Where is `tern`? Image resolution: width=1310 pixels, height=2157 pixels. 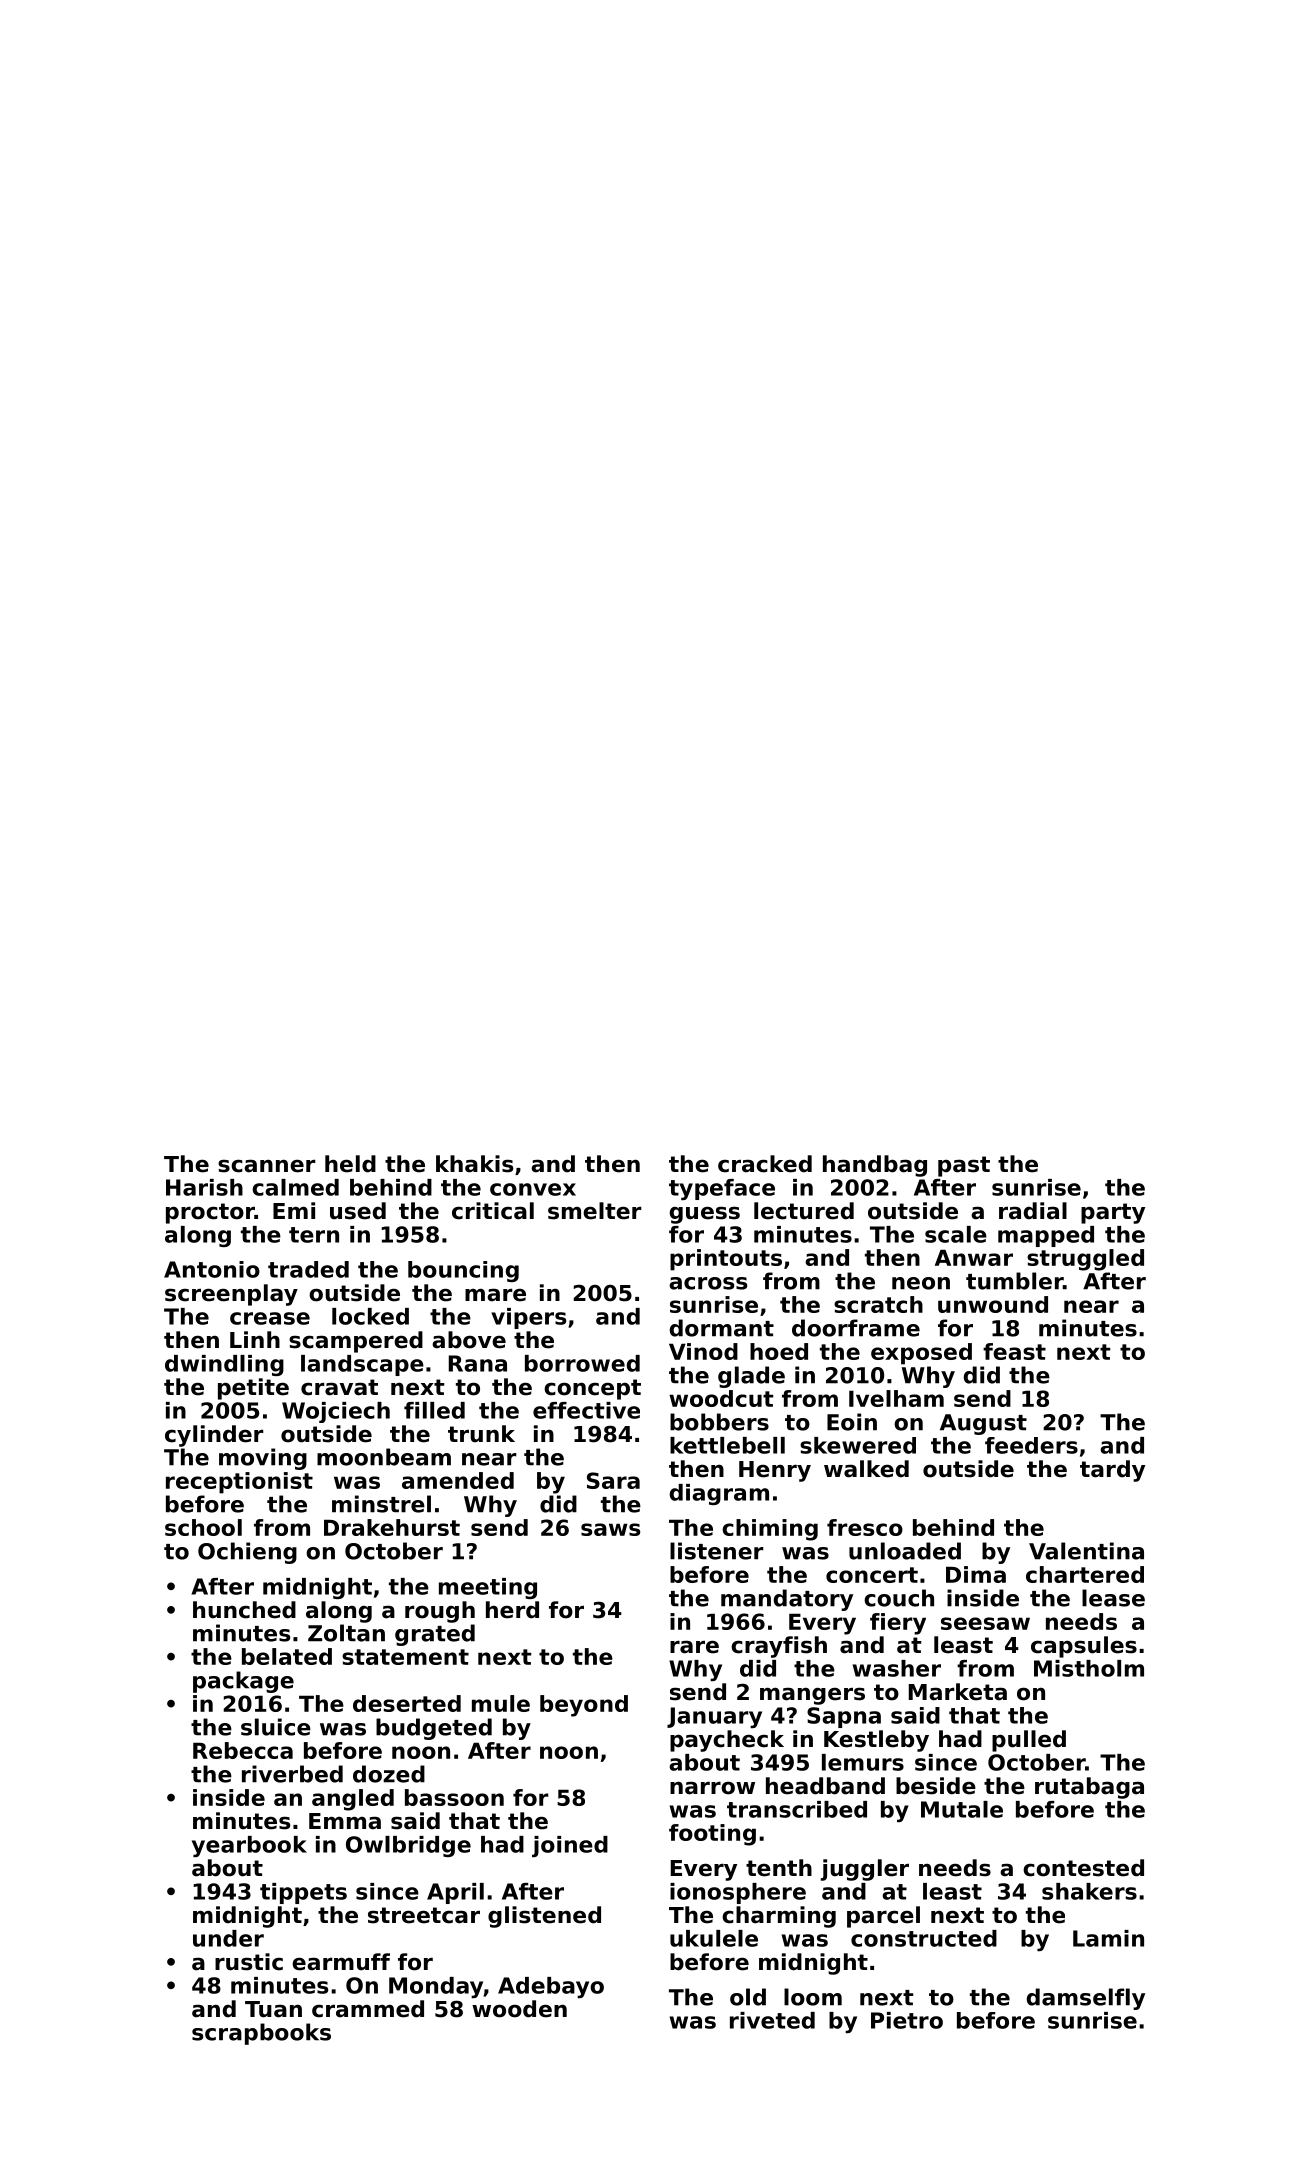 tern is located at coordinates (314, 1235).
